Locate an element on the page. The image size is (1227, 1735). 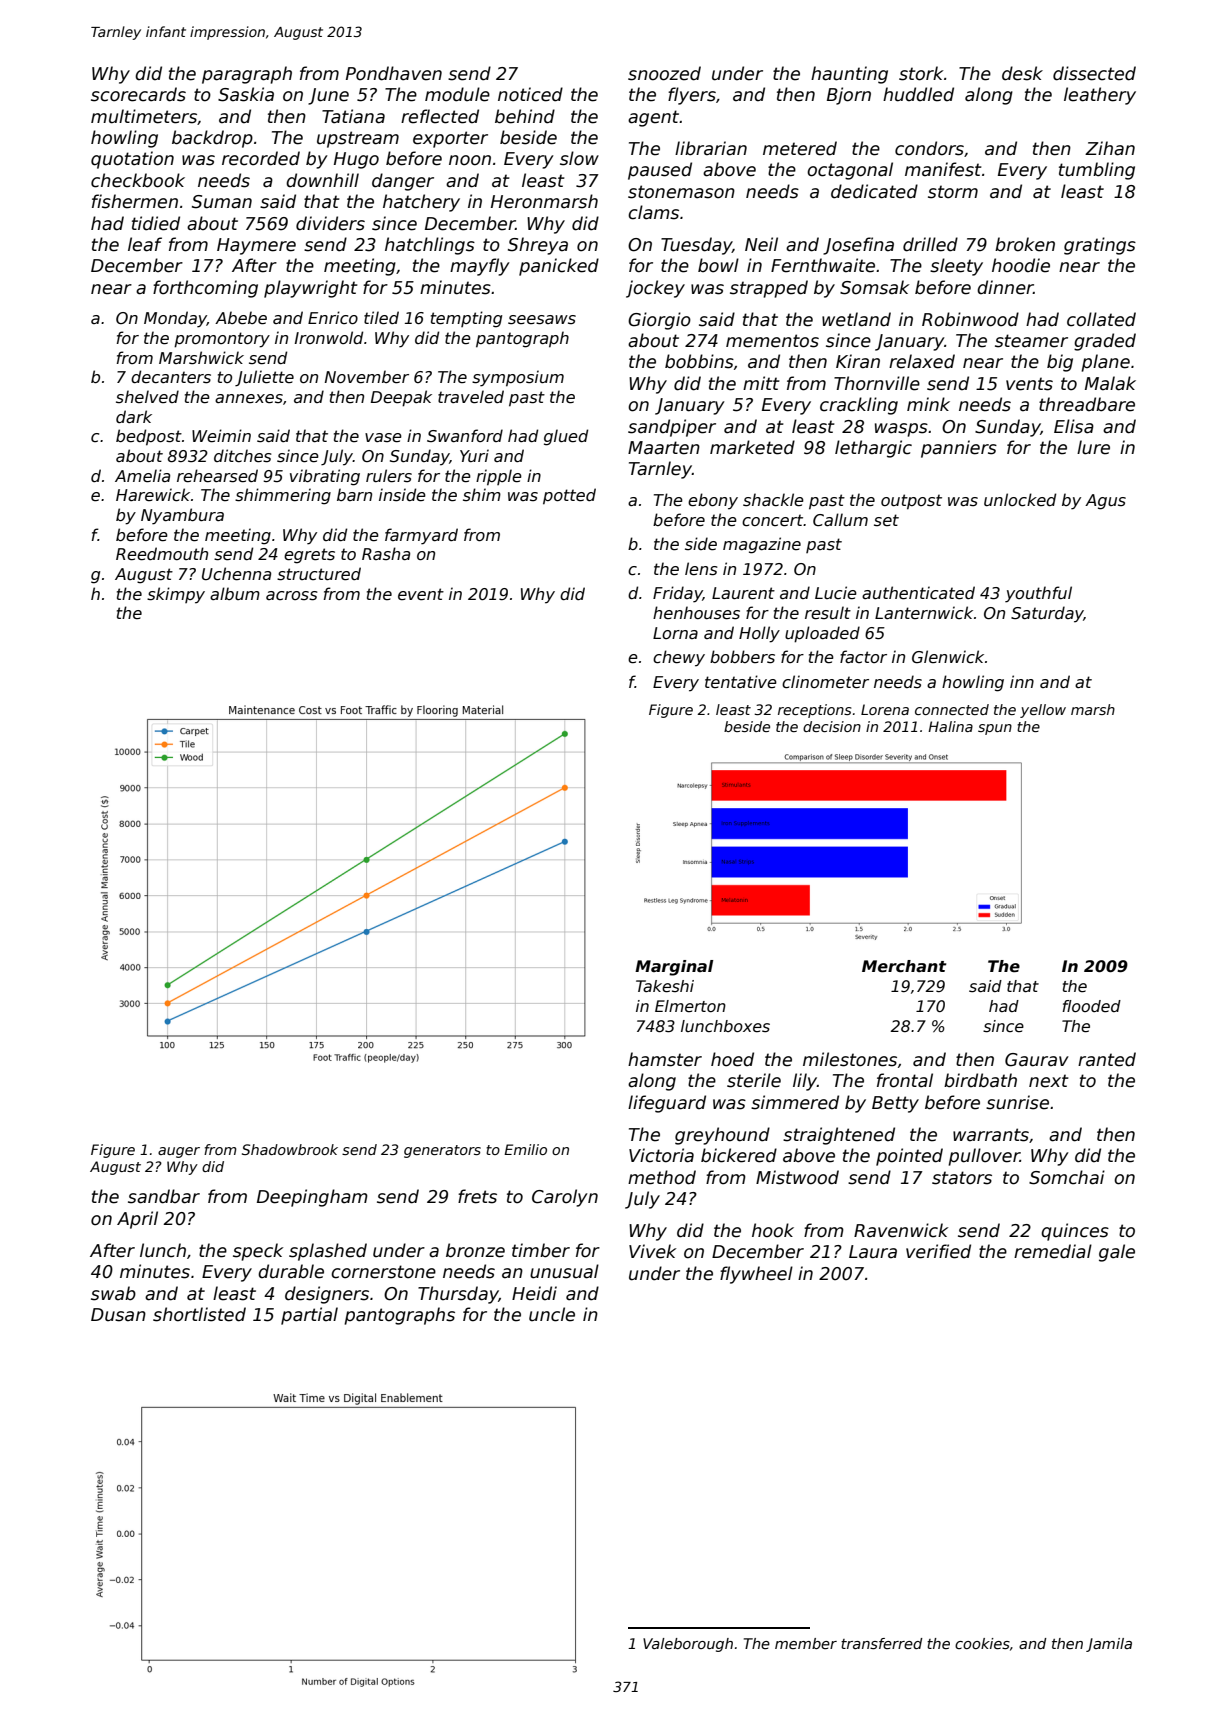
Valeborough is located at coordinates (688, 1645).
